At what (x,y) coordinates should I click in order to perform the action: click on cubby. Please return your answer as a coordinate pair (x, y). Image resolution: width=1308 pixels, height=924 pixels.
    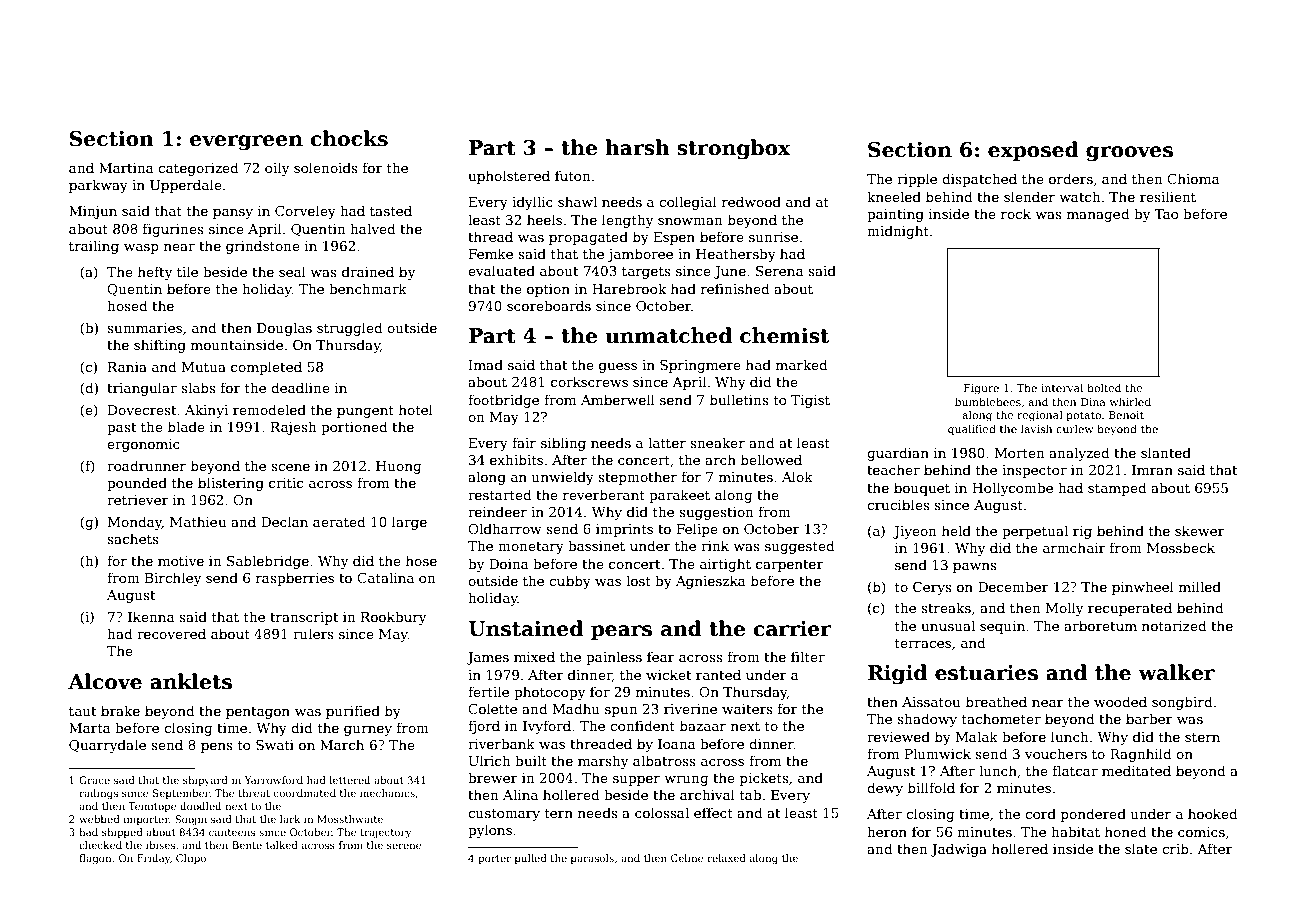
    Looking at the image, I should click on (570, 582).
